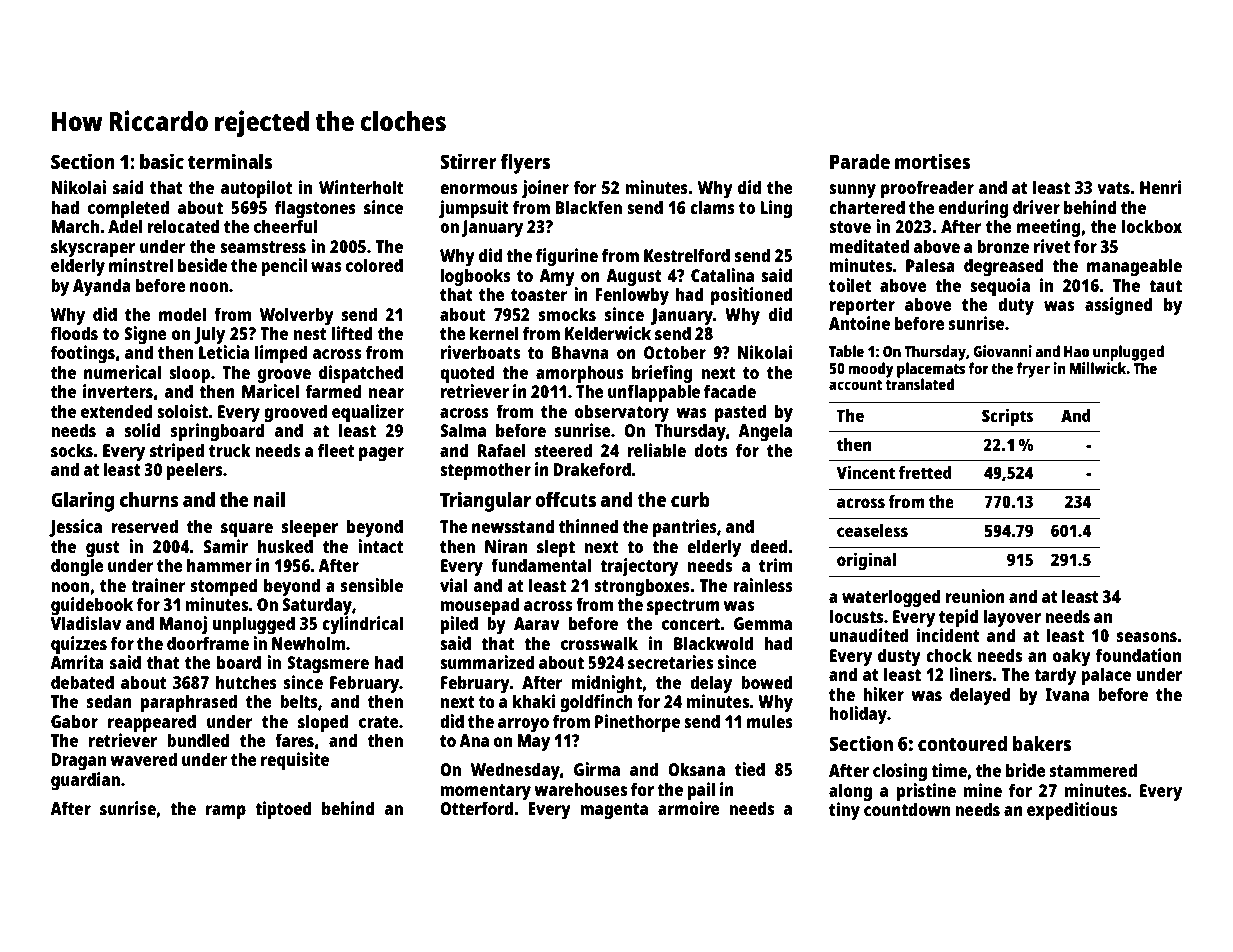  I want to click on fundamental, so click(541, 565).
